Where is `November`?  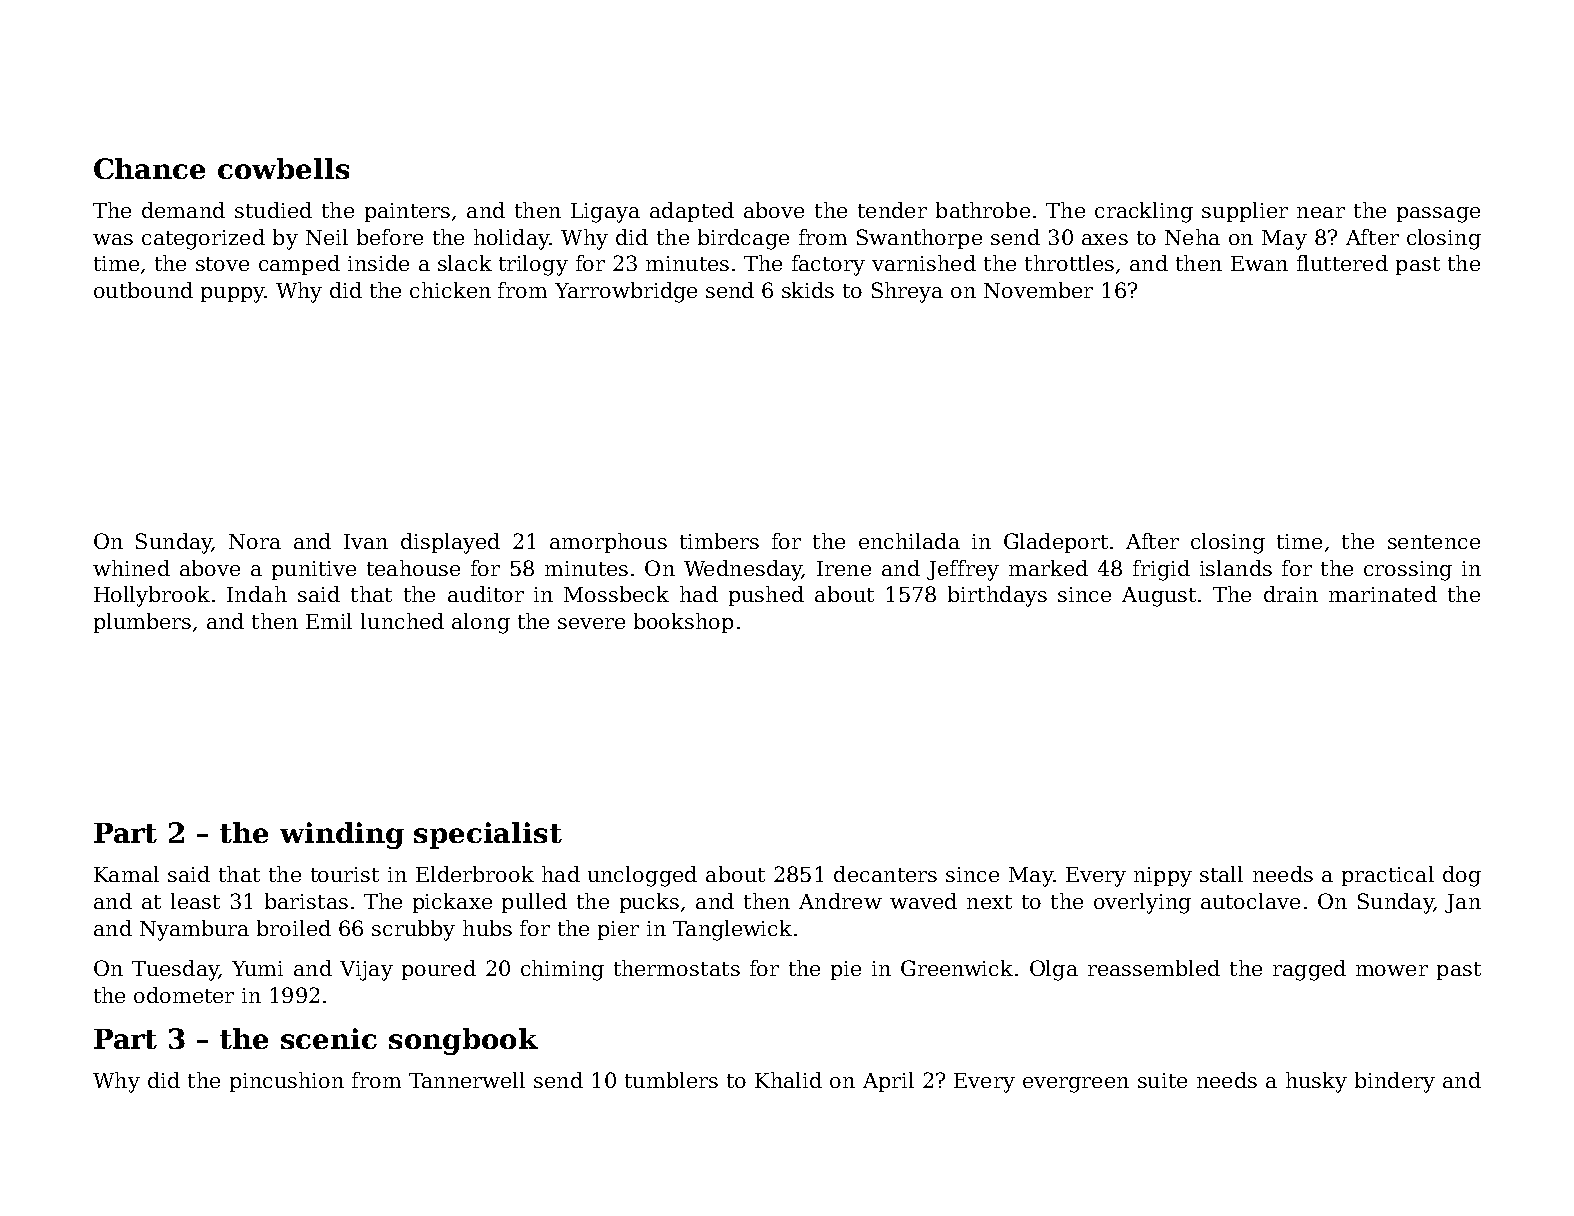
November is located at coordinates (1038, 290).
